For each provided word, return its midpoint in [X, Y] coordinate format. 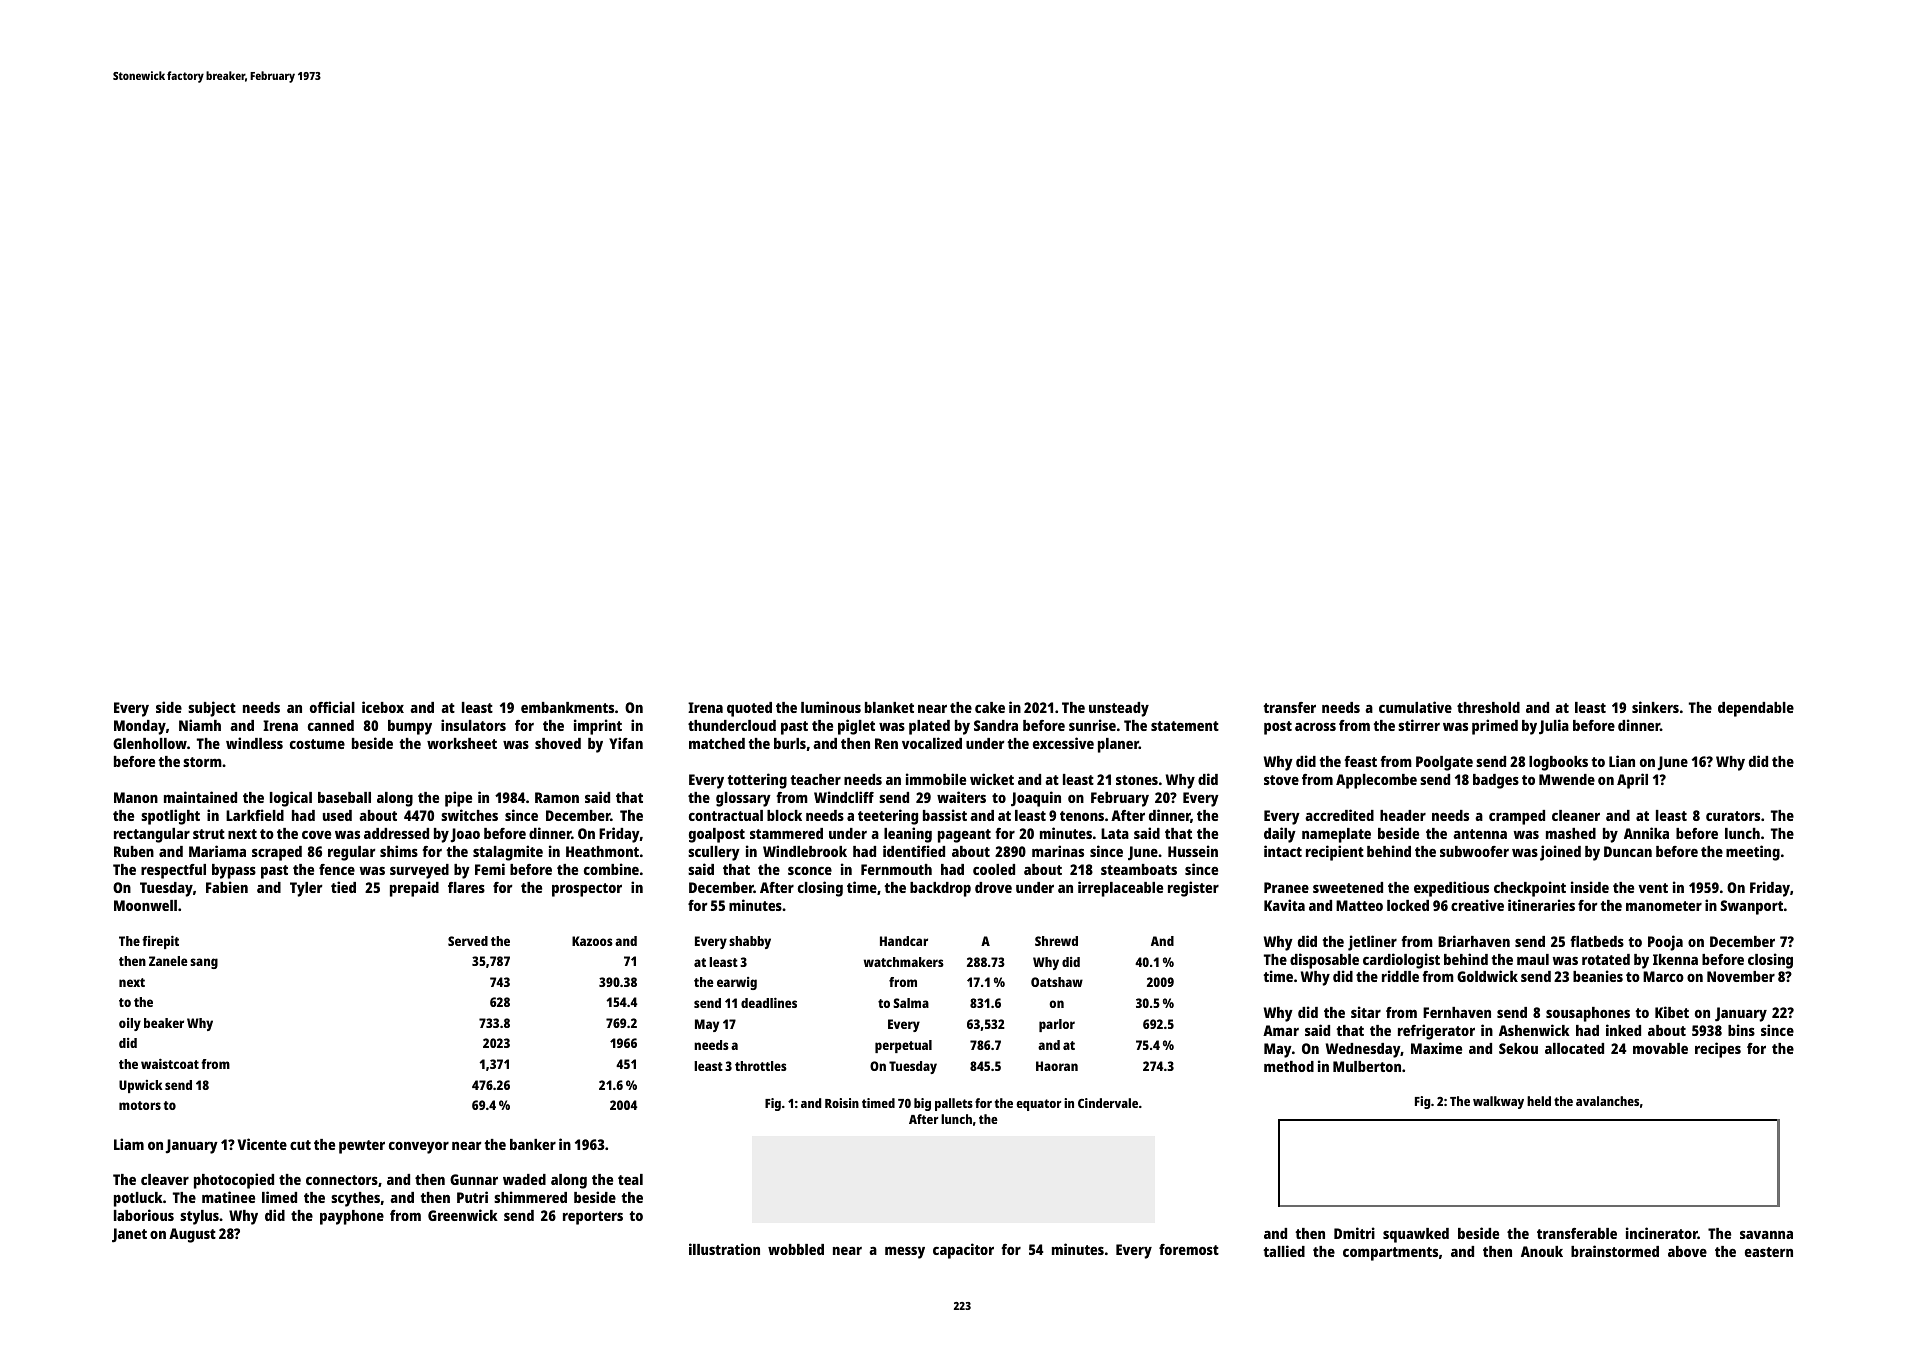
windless [254, 743]
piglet [856, 727]
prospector [587, 890]
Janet [129, 1235]
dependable [1756, 709]
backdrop [940, 889]
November [1741, 976]
